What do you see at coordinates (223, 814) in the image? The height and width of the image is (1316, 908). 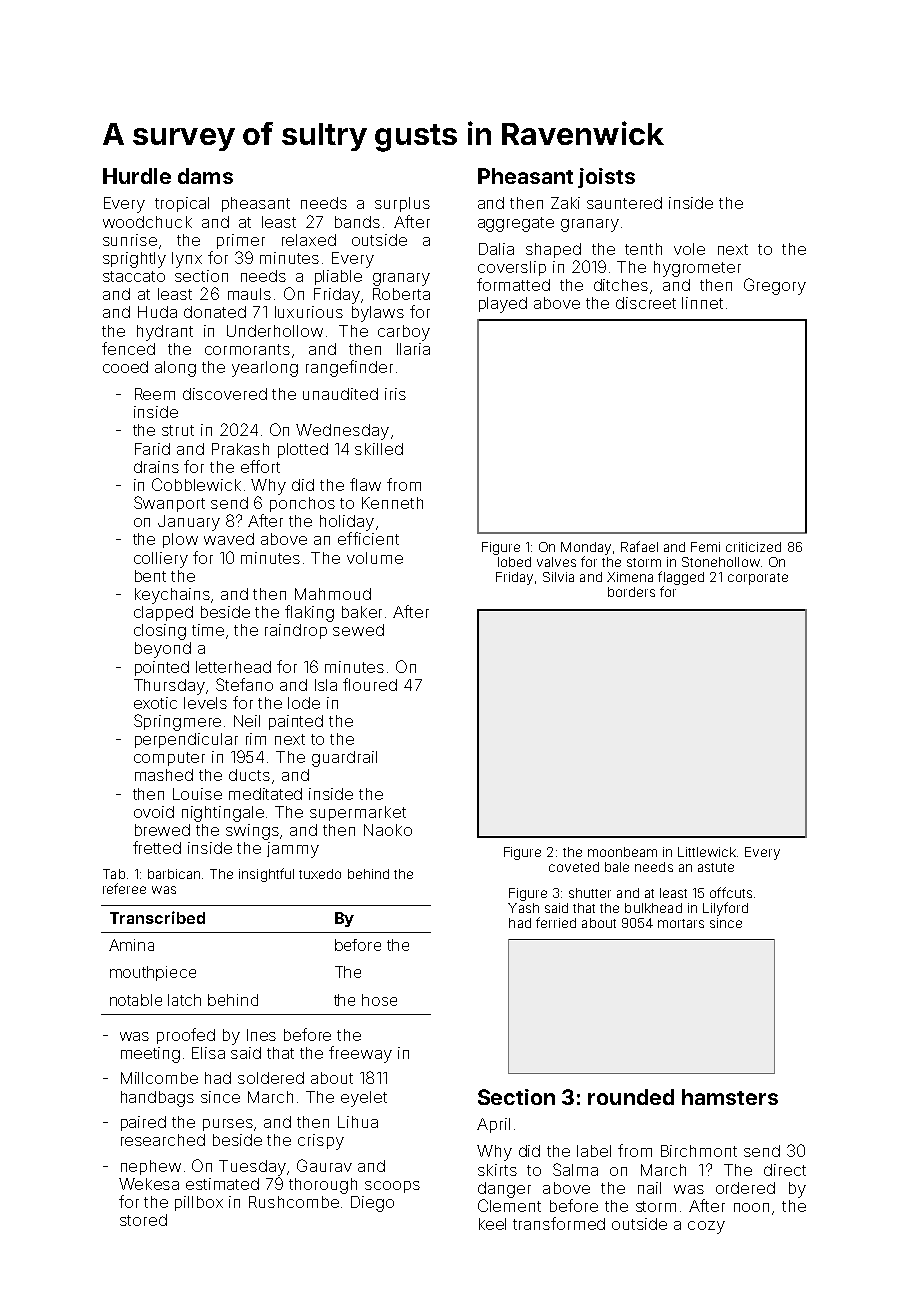 I see `nightingale` at bounding box center [223, 814].
